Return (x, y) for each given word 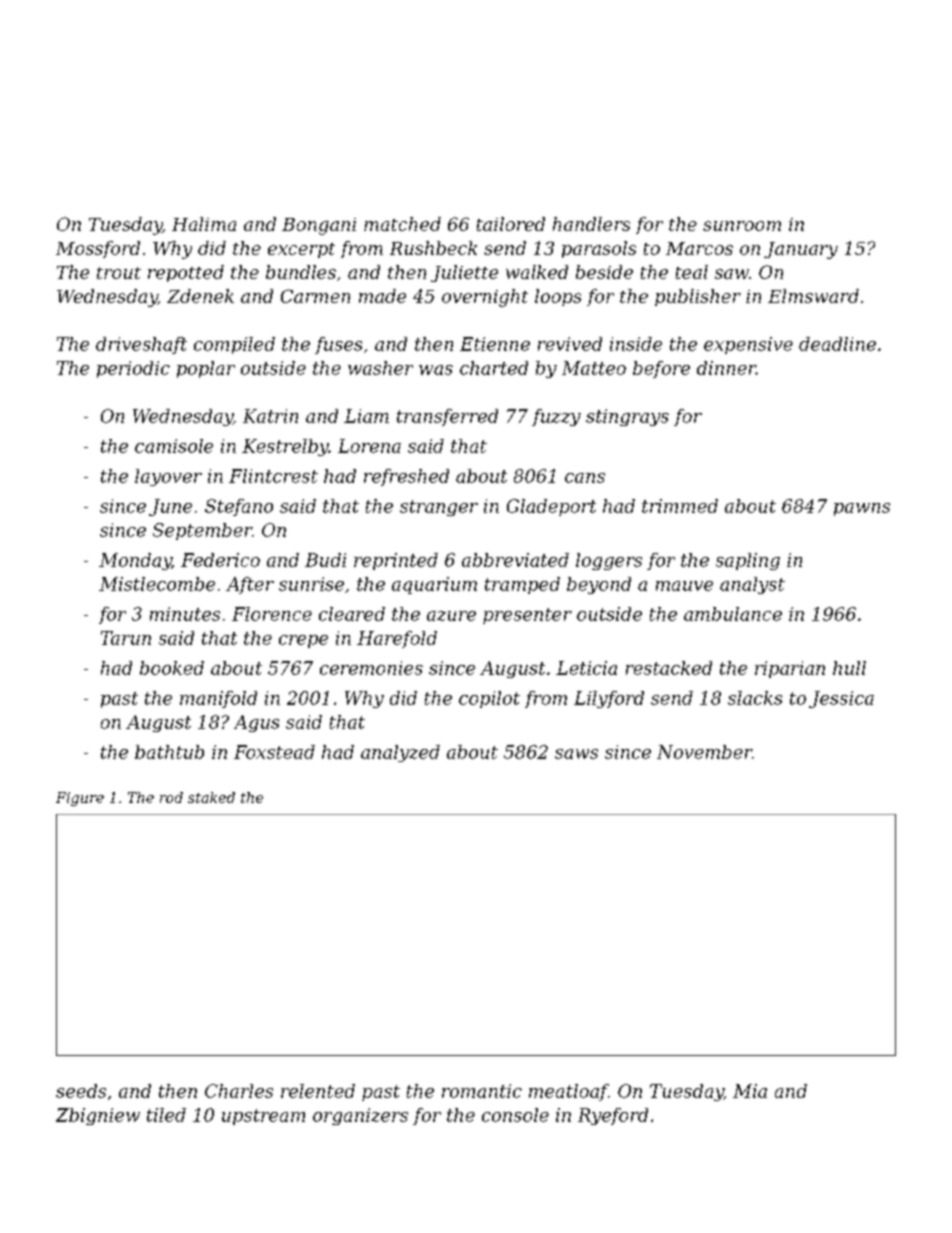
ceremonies (371, 668)
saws (576, 754)
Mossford (98, 249)
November (704, 752)
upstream (263, 1117)
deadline (837, 344)
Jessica (841, 699)
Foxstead (274, 752)
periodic (133, 369)
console (515, 1115)
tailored (511, 224)
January (801, 250)
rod (171, 797)
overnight (485, 298)
